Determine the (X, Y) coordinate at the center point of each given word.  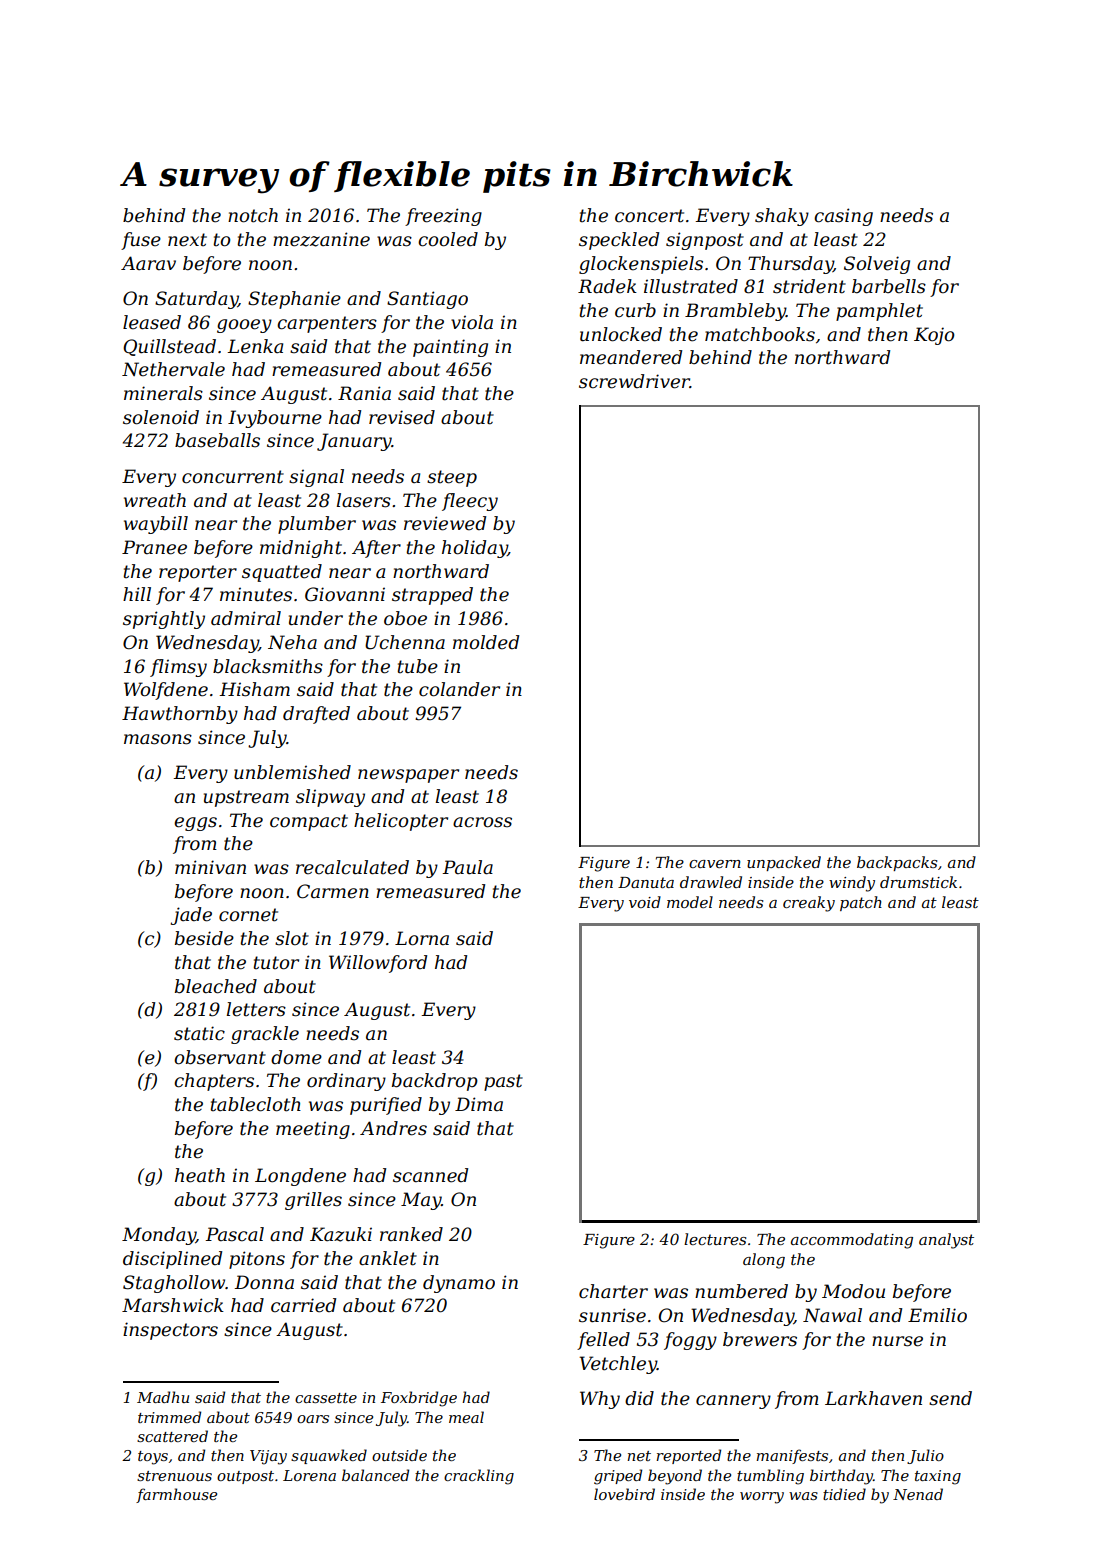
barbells (889, 286)
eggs (195, 824)
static (199, 1033)
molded (486, 642)
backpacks (897, 863)
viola (472, 322)
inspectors (170, 1331)
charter (613, 1291)
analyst (946, 1241)
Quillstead (169, 347)
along (764, 1261)
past (503, 1082)
